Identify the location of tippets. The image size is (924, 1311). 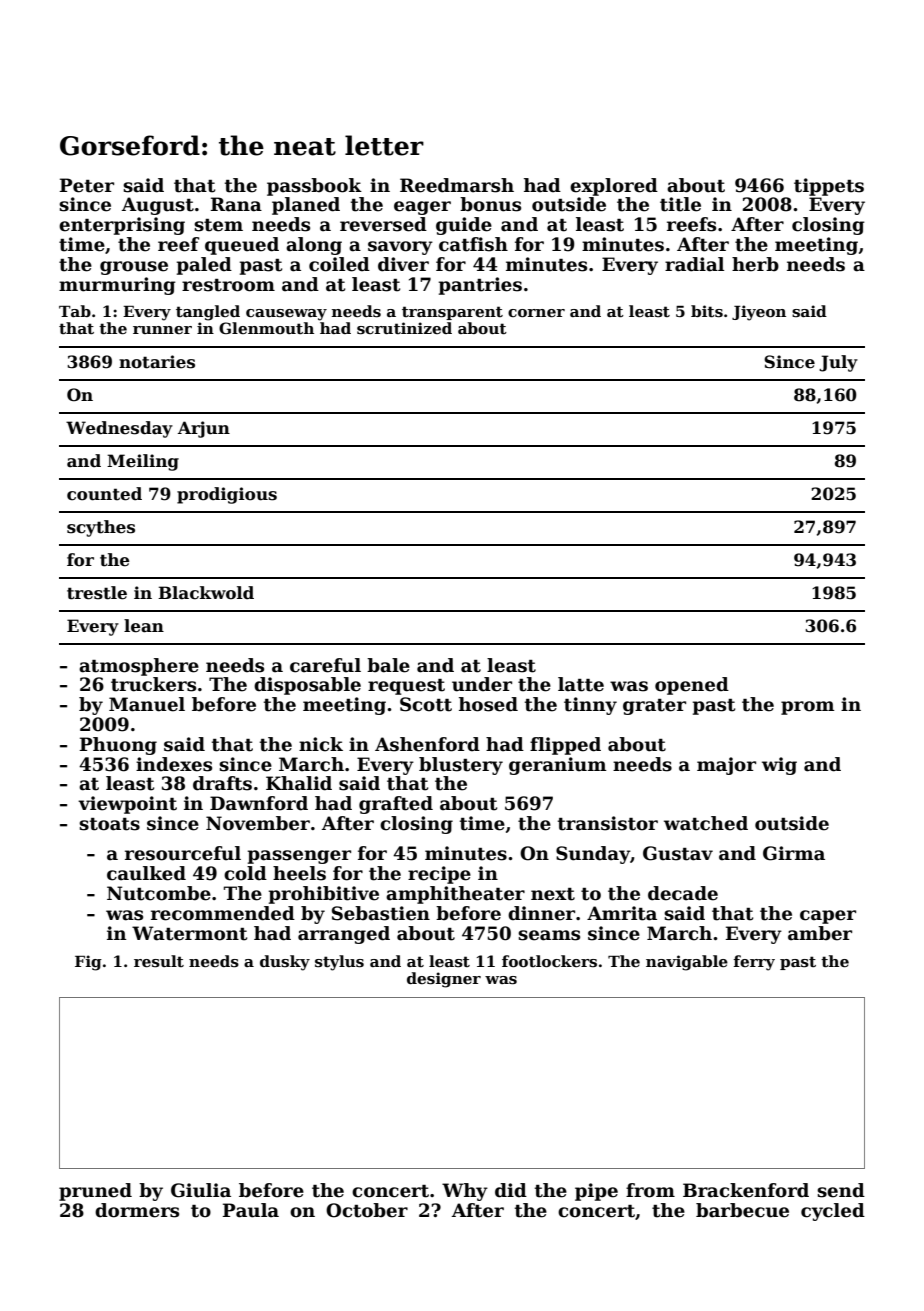
(829, 187).
